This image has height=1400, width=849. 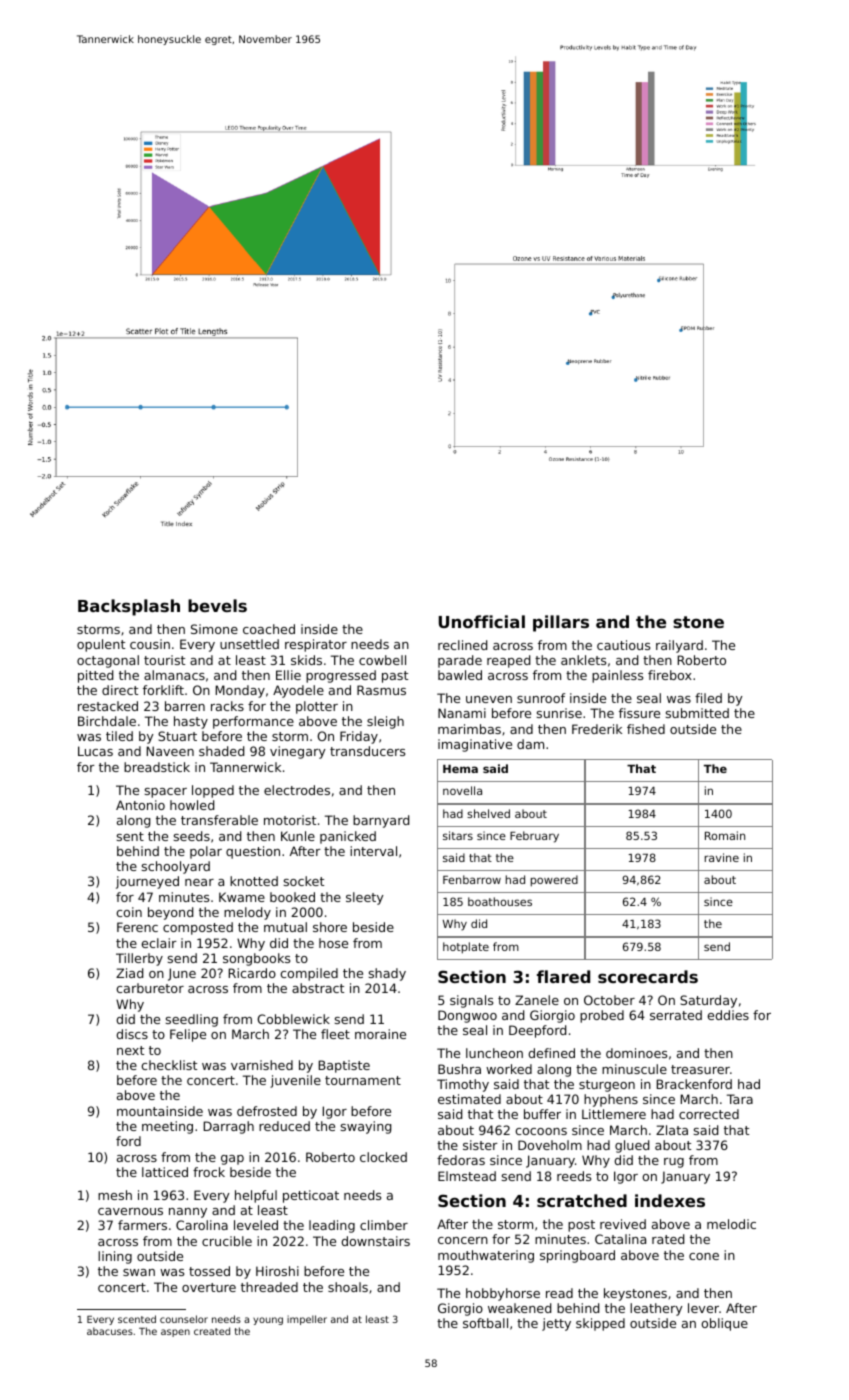 I want to click on tourist, so click(x=164, y=660).
